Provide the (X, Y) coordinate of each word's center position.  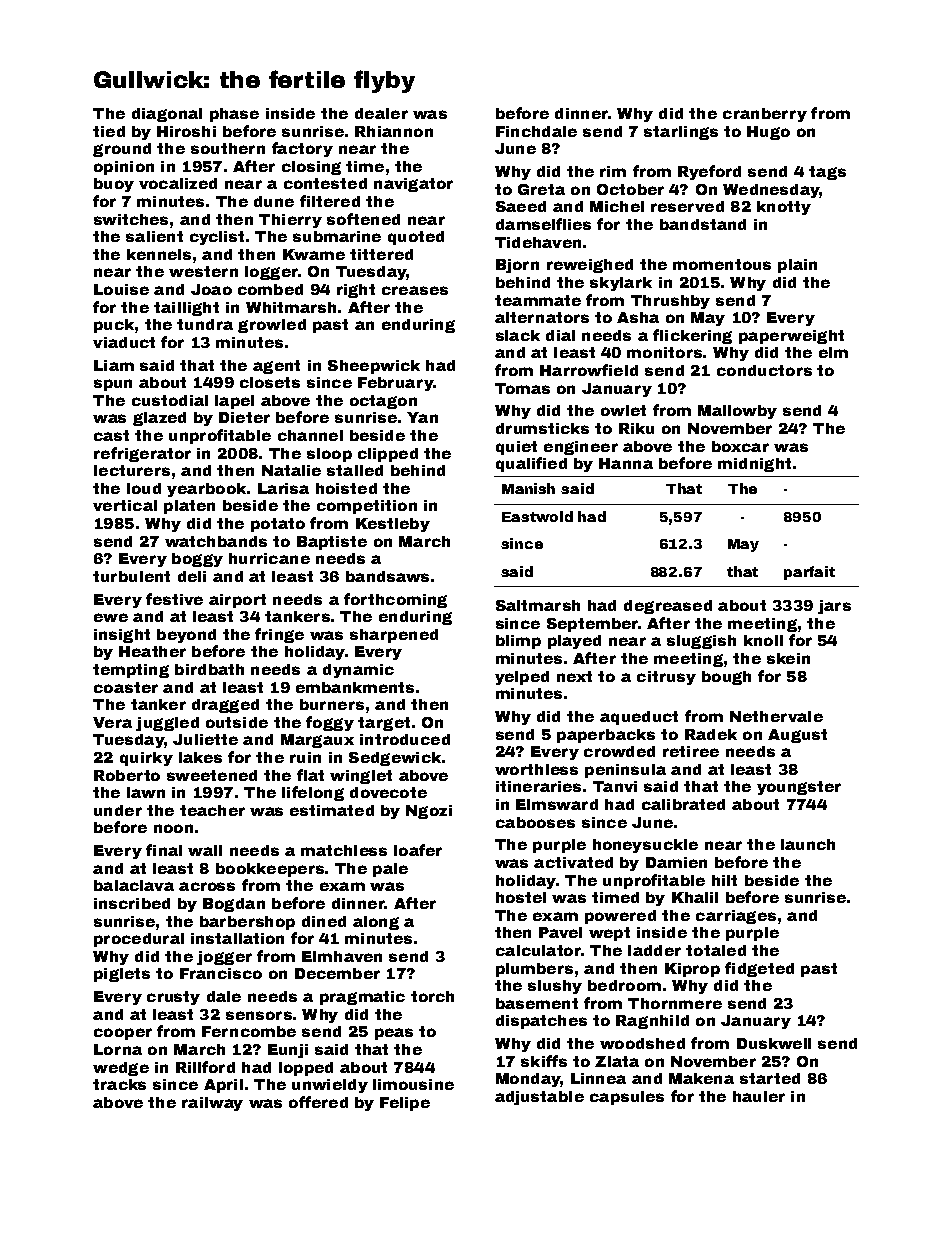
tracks (119, 1084)
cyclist (217, 238)
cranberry (765, 115)
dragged (225, 706)
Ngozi (429, 812)
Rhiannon (394, 131)
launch (808, 844)
